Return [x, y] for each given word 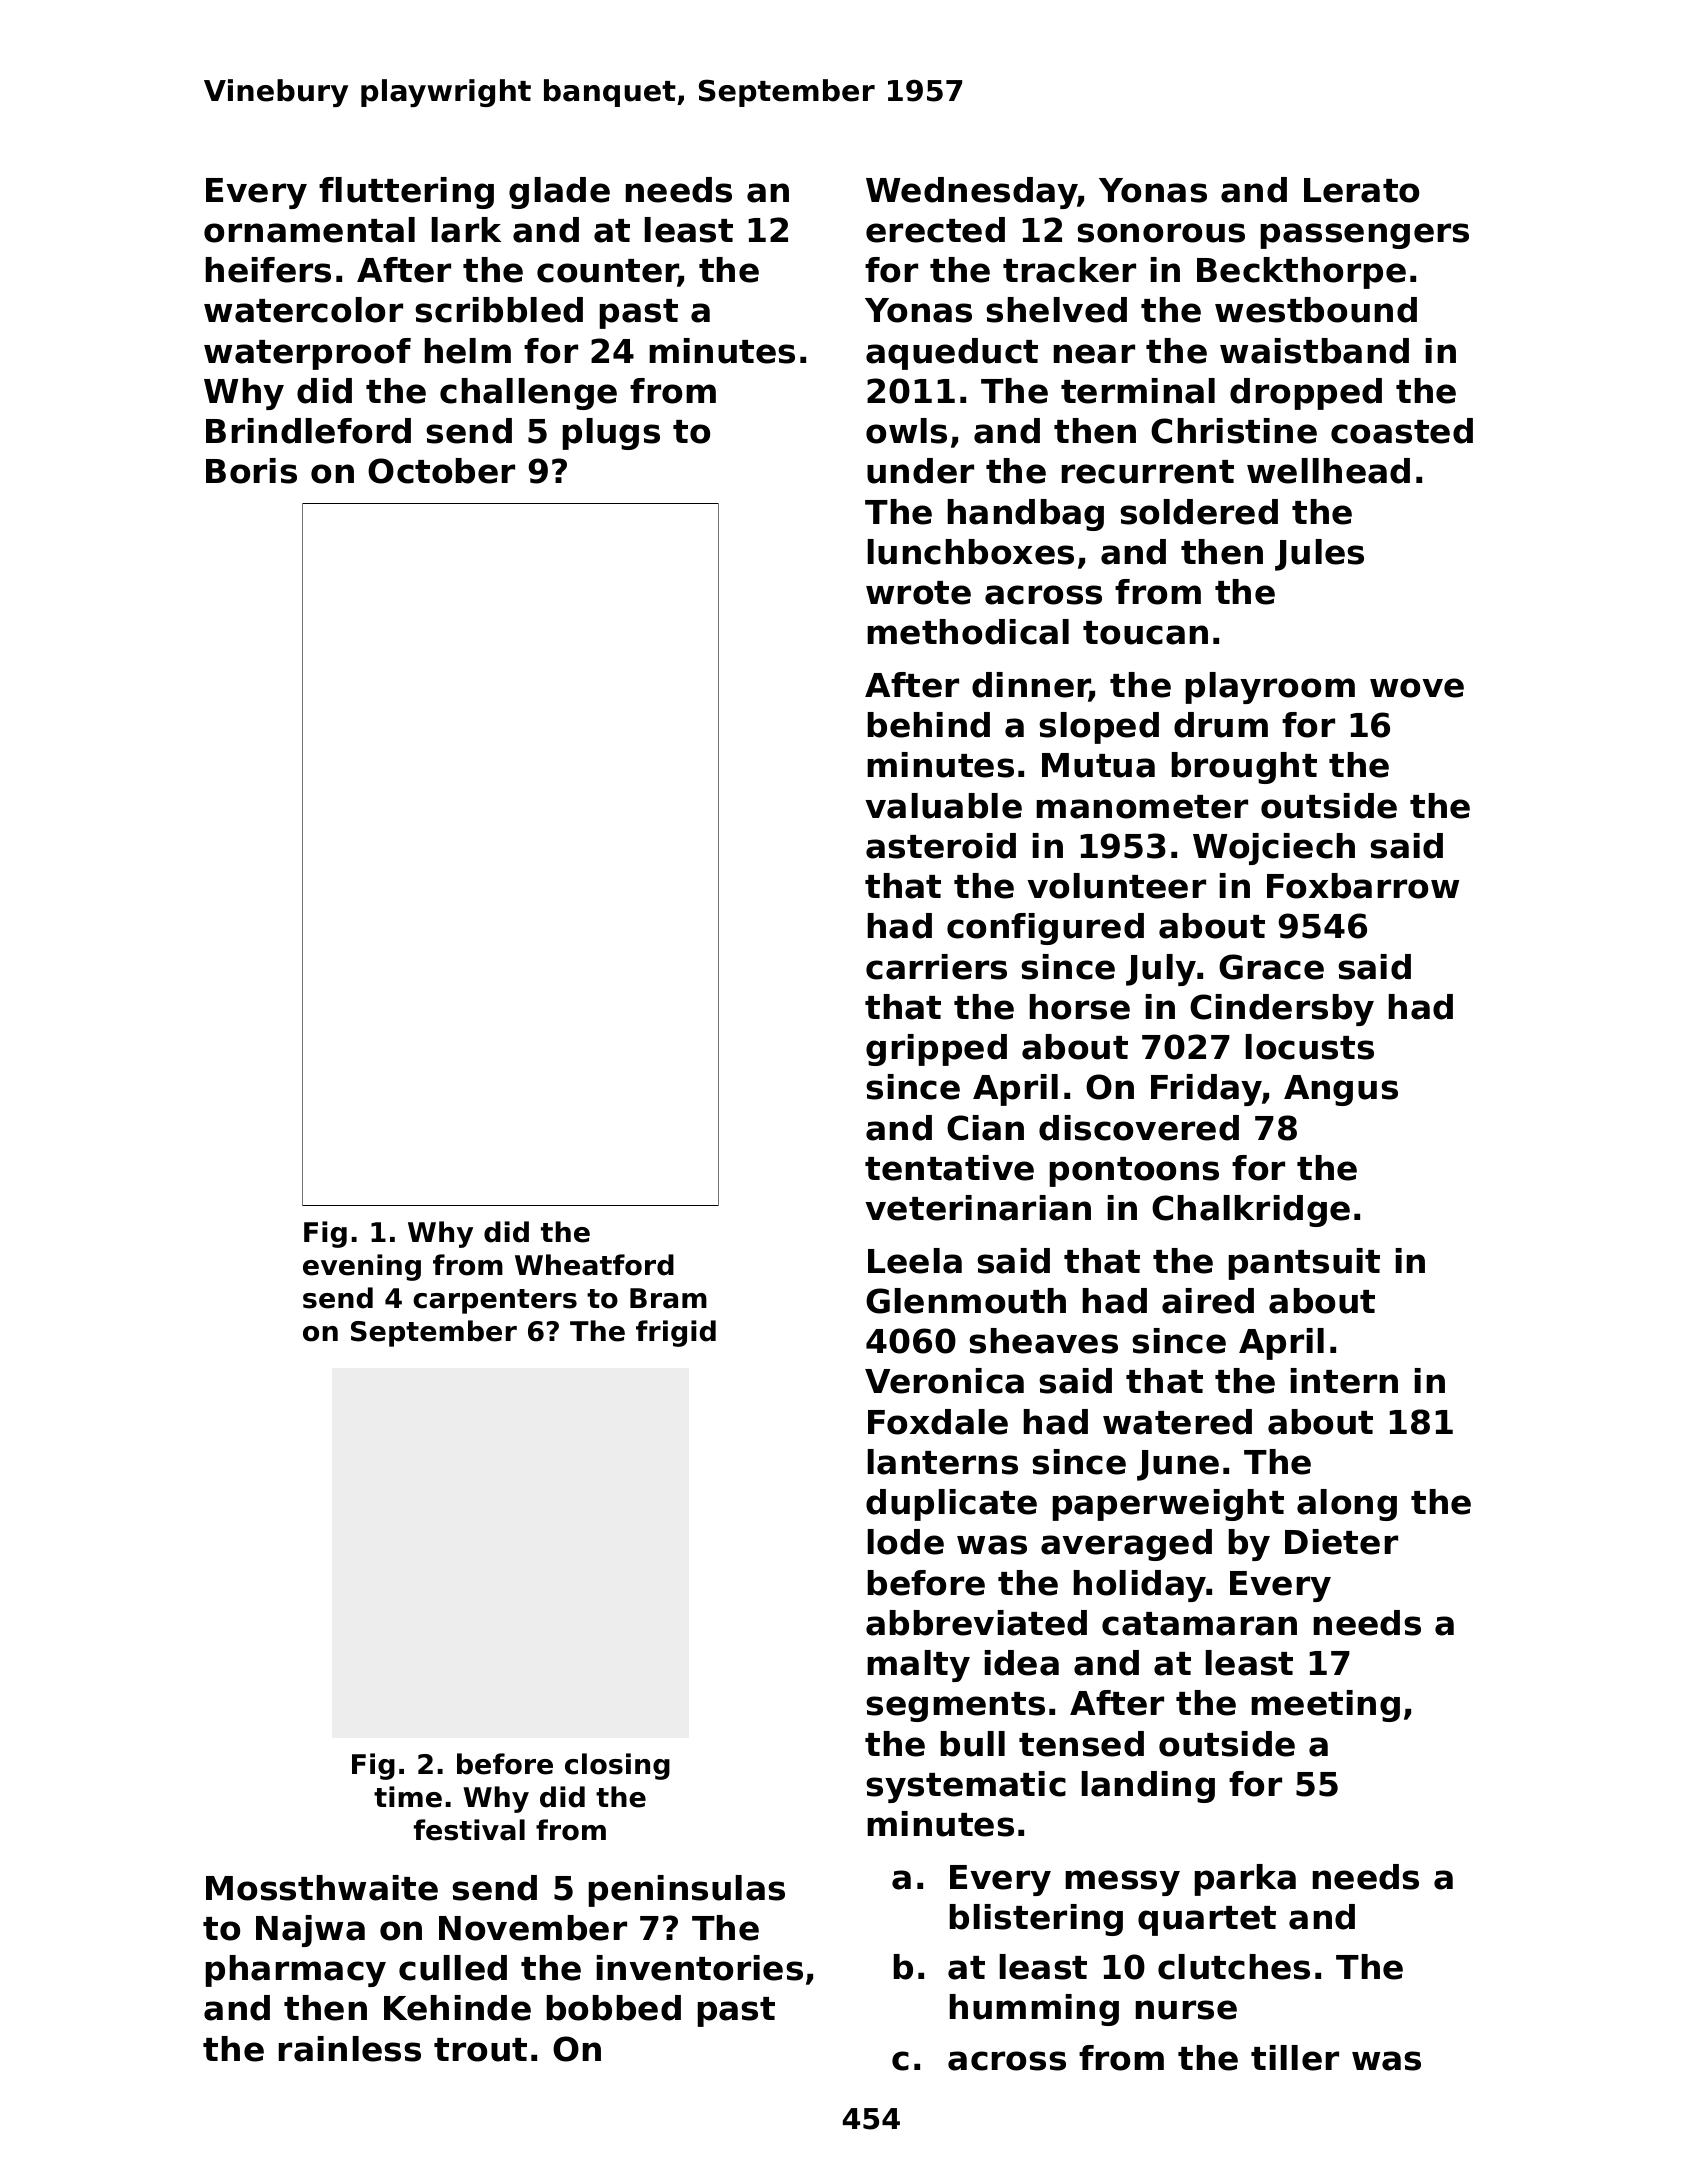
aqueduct [952, 354]
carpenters [495, 1301]
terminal [1138, 391]
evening [362, 1267]
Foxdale [938, 1422]
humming [1034, 2010]
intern [1344, 1381]
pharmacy [296, 1971]
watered [1177, 1422]
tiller [1295, 2058]
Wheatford [594, 1265]
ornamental [309, 230]
